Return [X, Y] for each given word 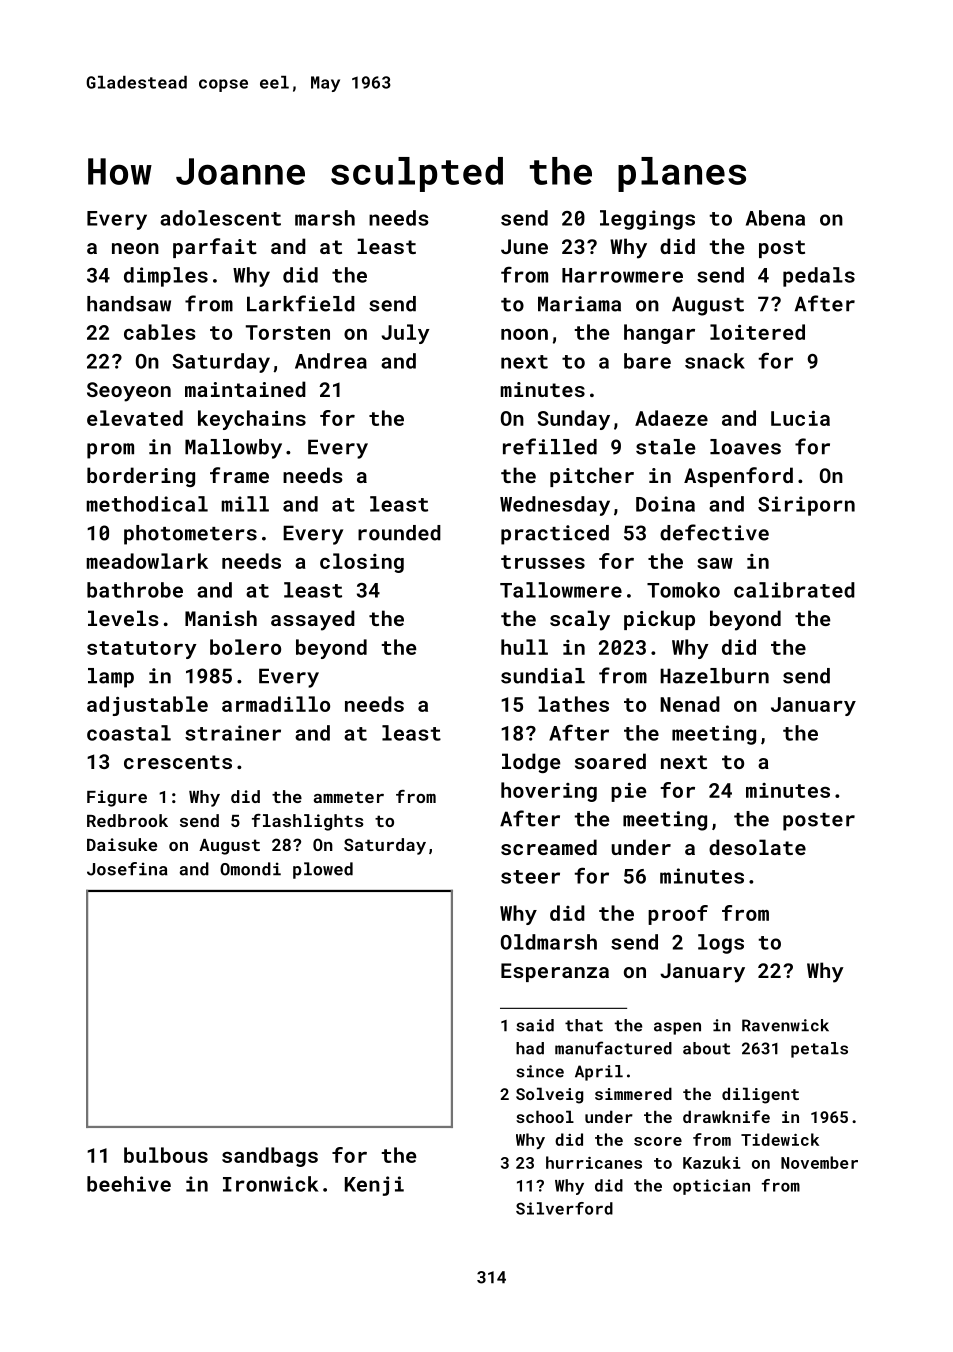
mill [245, 504]
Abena [775, 218]
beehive [129, 1184]
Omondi [250, 869]
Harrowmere [622, 275]
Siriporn [806, 506]
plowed [323, 870]
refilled [550, 446]
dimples [166, 277]
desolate [757, 847]
